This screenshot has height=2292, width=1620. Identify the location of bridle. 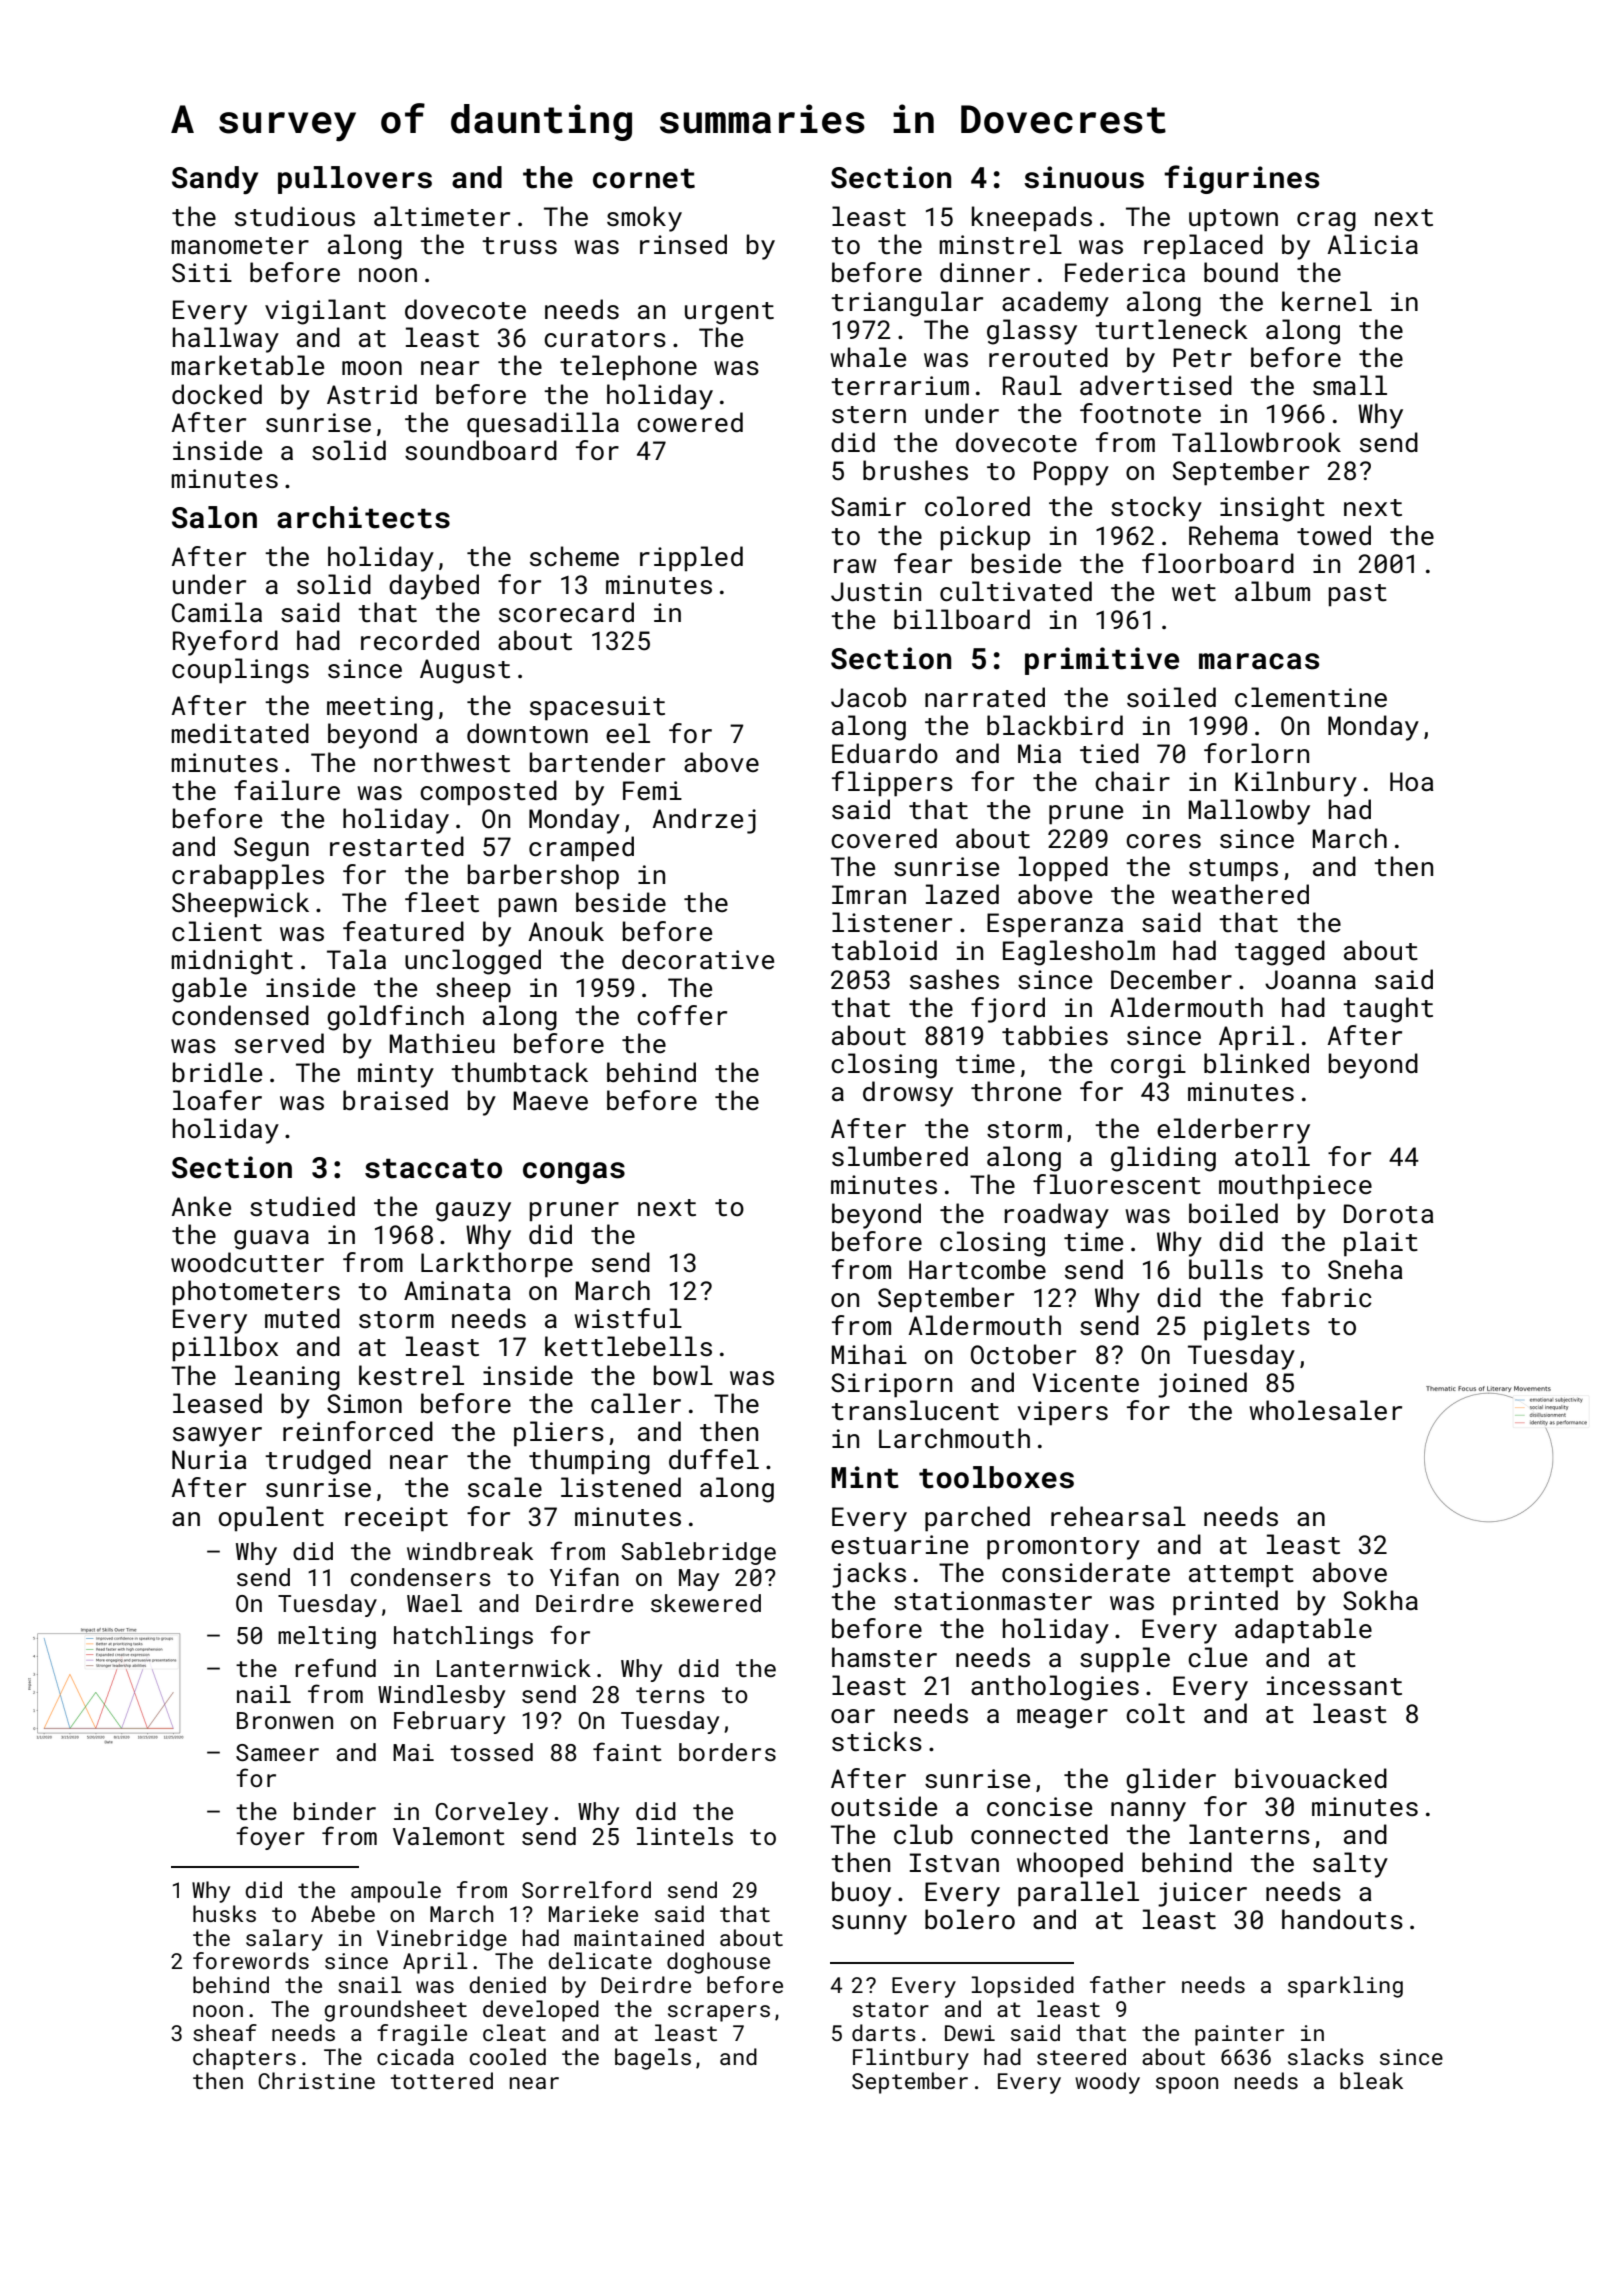
(217, 1072).
